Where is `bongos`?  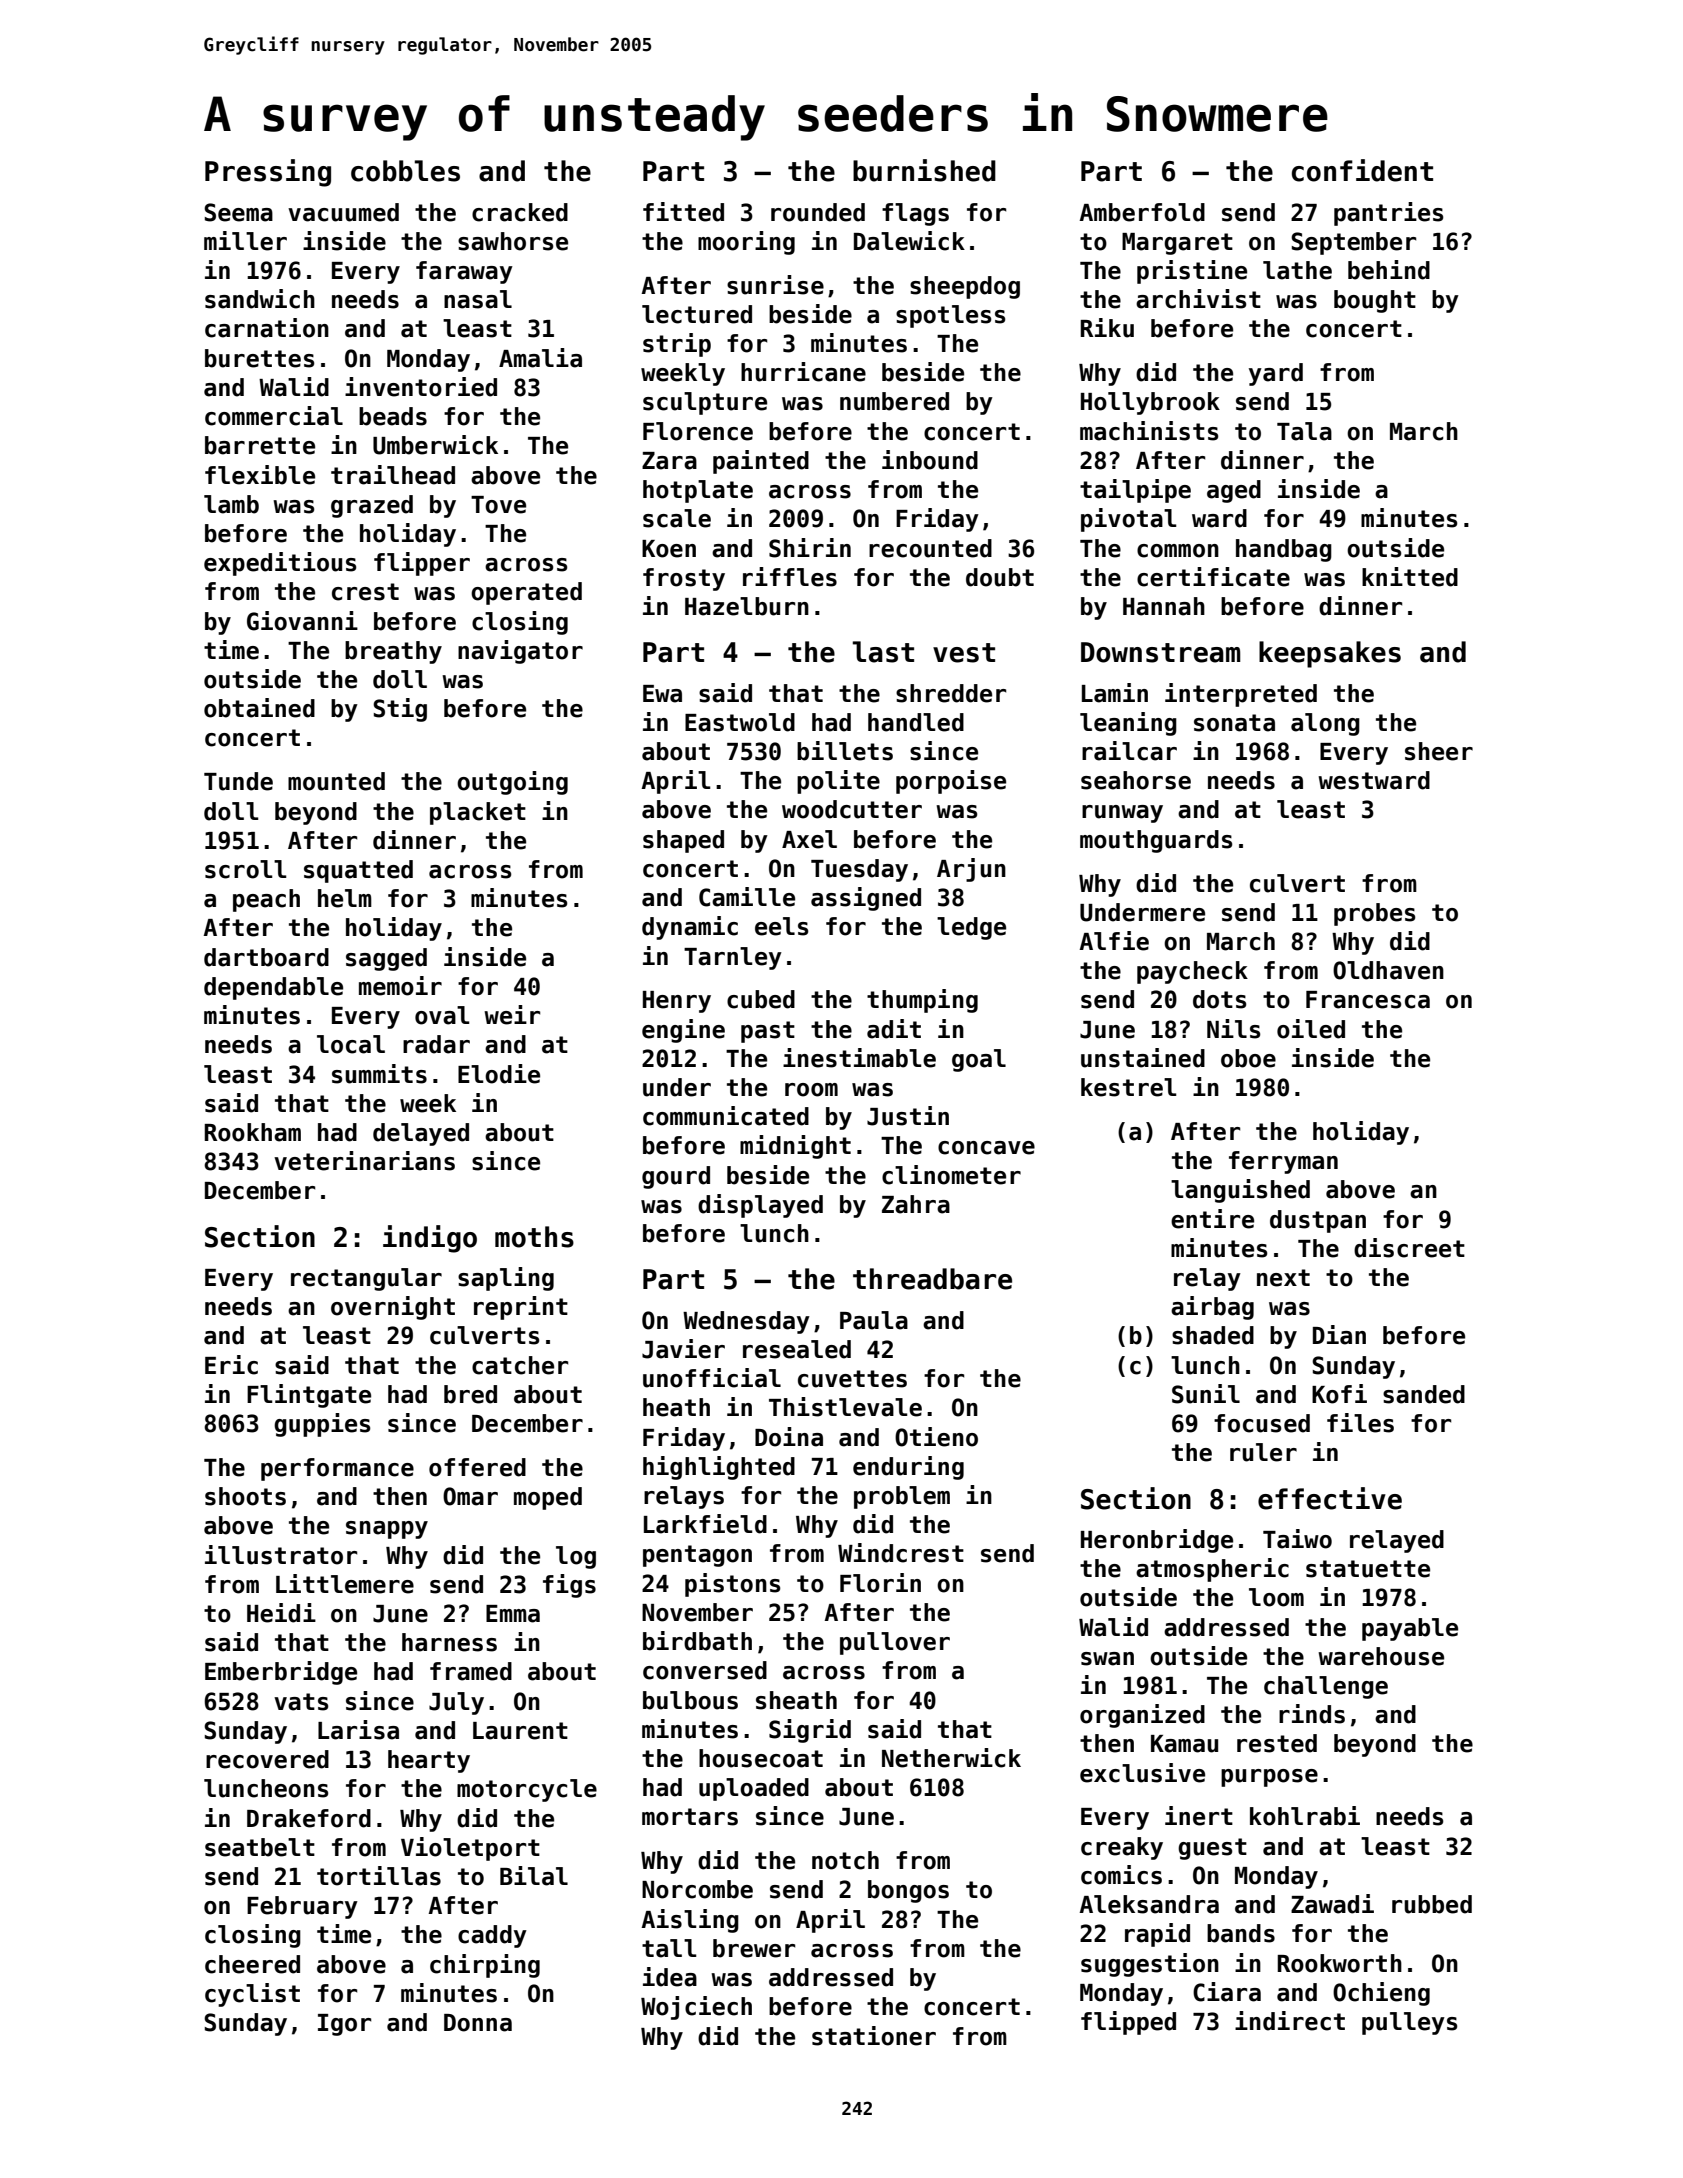 bongos is located at coordinates (908, 1891).
